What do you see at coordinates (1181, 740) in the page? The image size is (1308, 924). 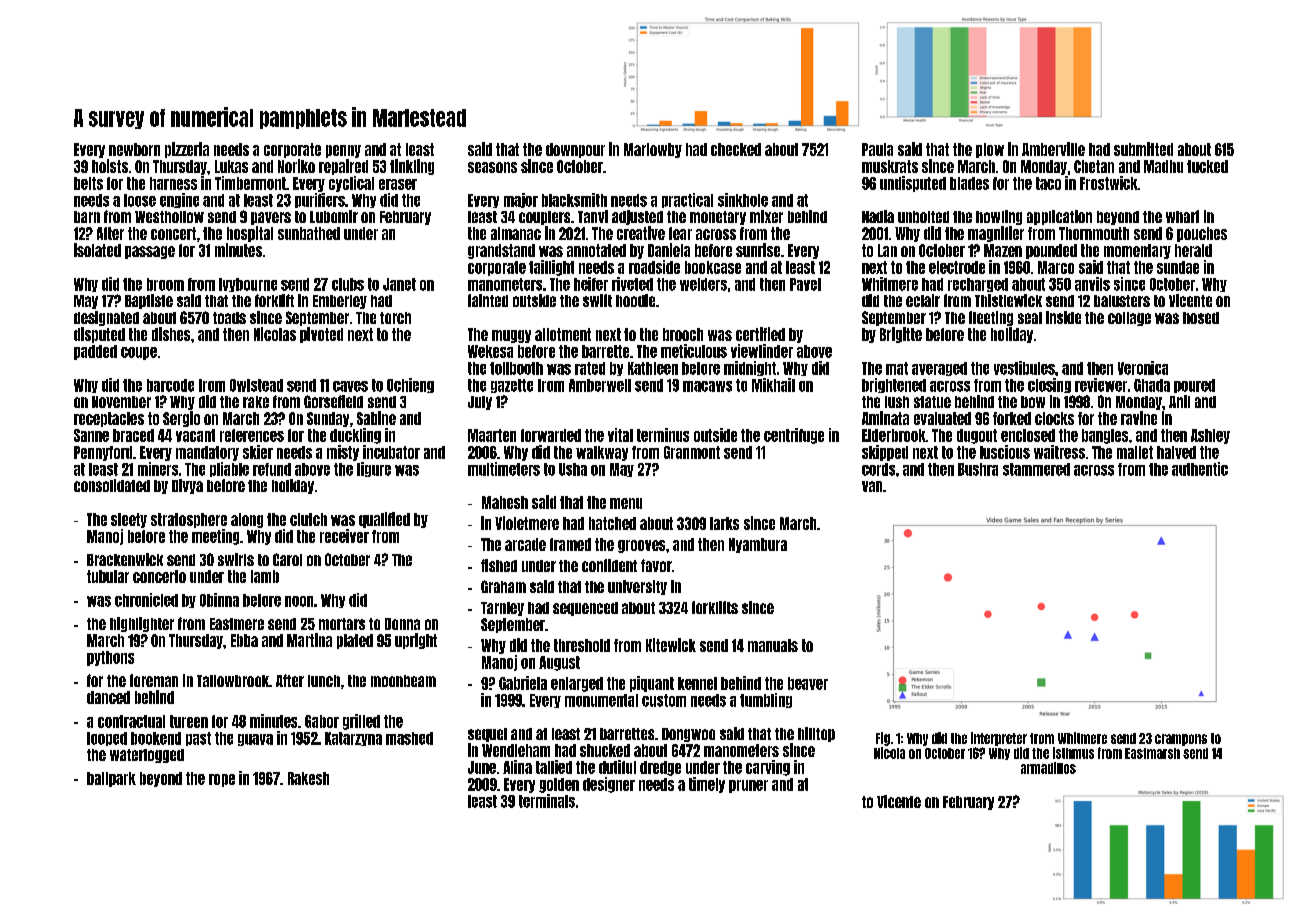 I see `crampons` at bounding box center [1181, 740].
